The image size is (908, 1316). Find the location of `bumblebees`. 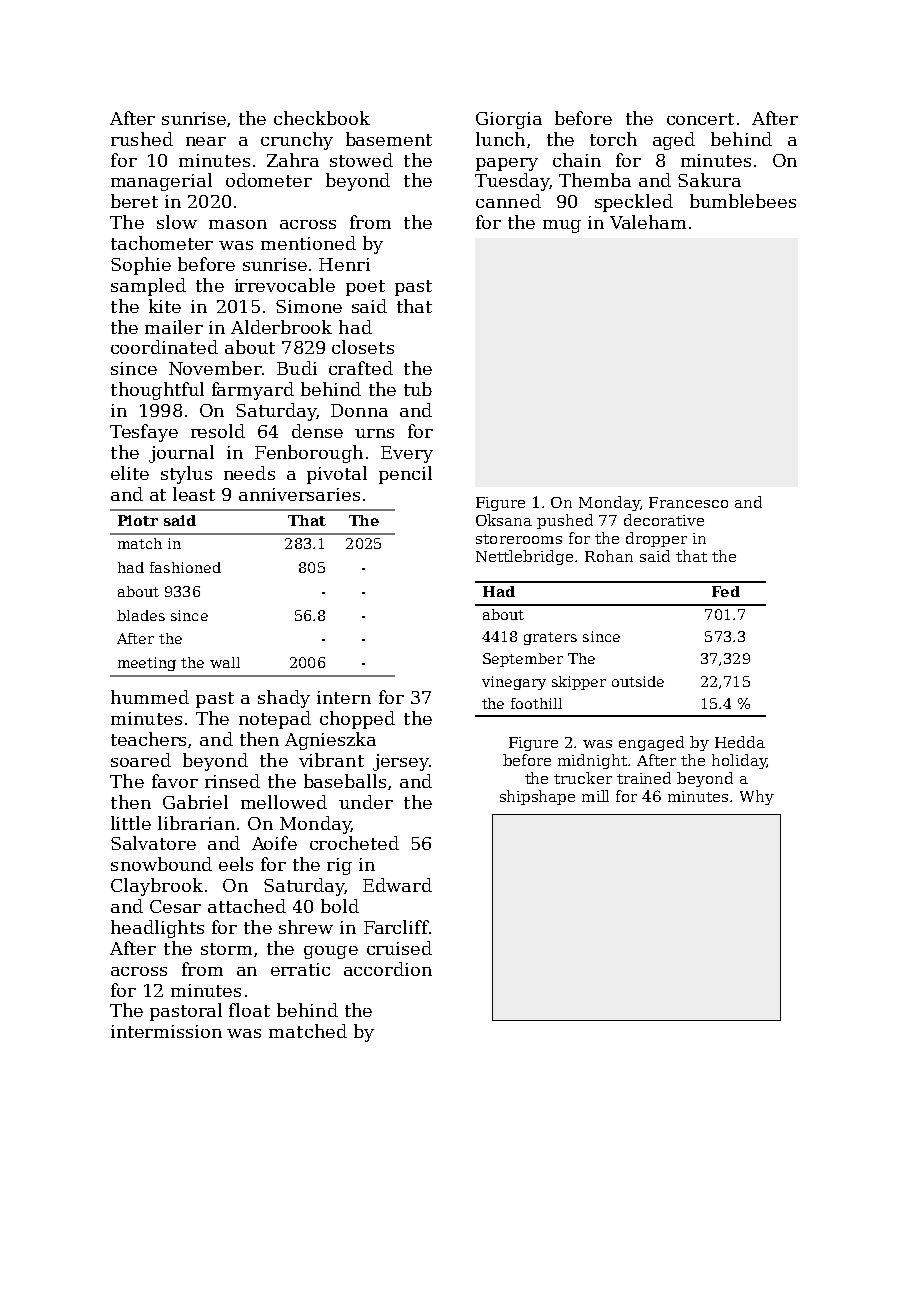

bumblebees is located at coordinates (743, 201).
